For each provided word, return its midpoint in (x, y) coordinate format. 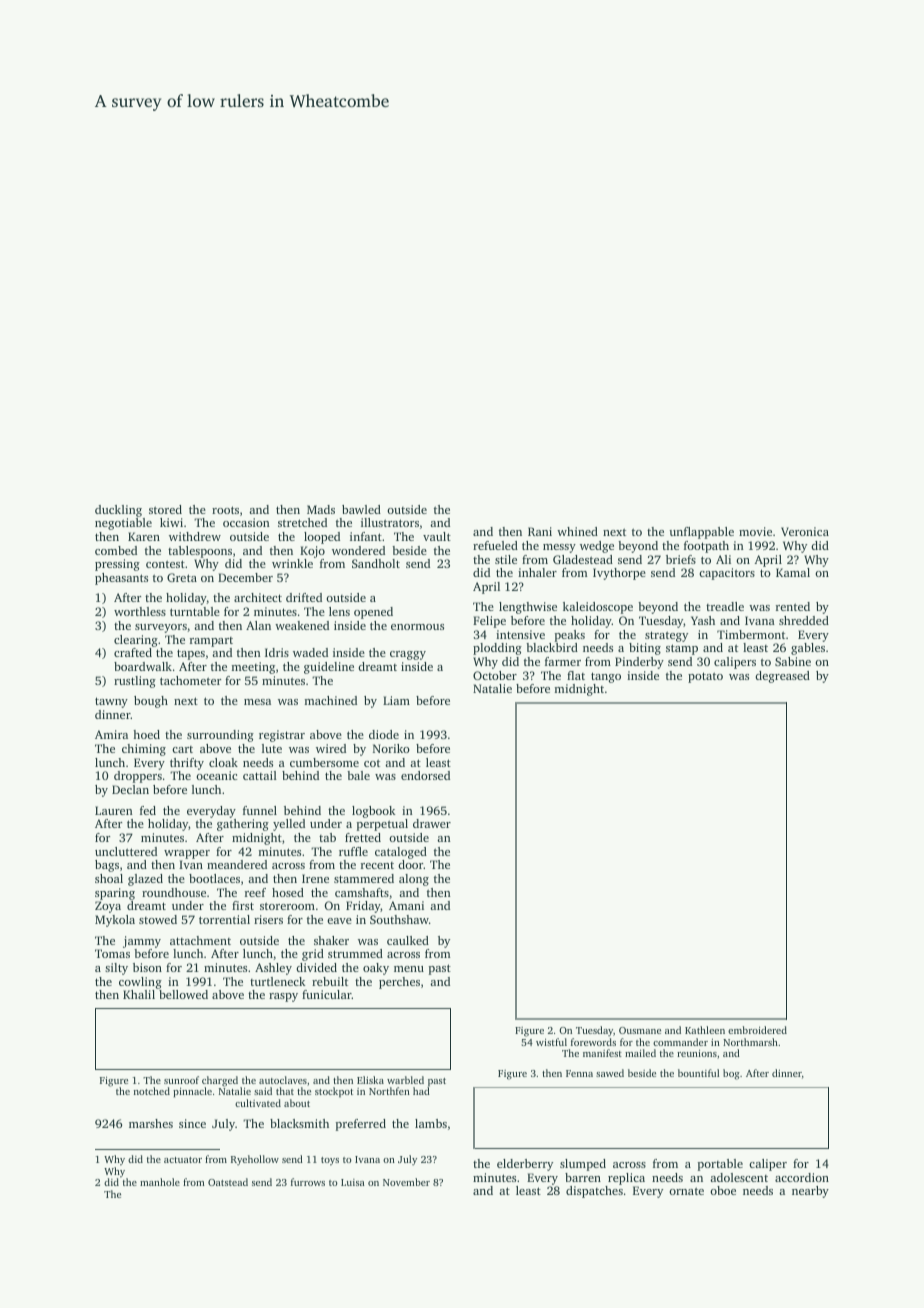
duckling (118, 511)
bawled (361, 509)
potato (705, 677)
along (414, 880)
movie (755, 531)
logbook (374, 812)
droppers (138, 777)
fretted (363, 837)
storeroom (287, 906)
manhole (160, 1182)
